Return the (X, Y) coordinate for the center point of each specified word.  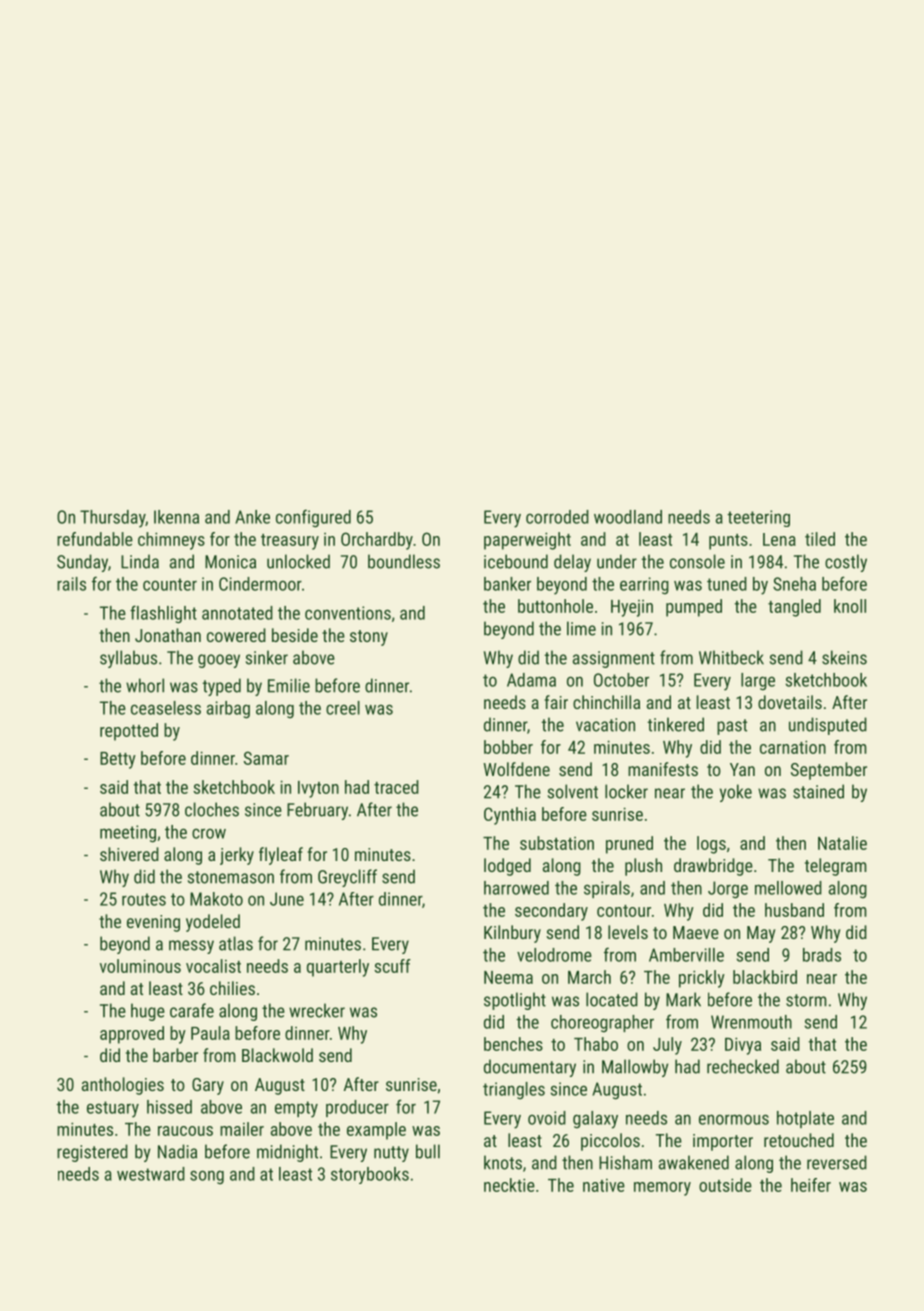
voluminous (140, 966)
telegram (836, 867)
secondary (551, 912)
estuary (113, 1109)
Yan (742, 769)
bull (428, 1151)
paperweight (527, 541)
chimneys (171, 541)
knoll (850, 606)
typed (221, 687)
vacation (605, 725)
